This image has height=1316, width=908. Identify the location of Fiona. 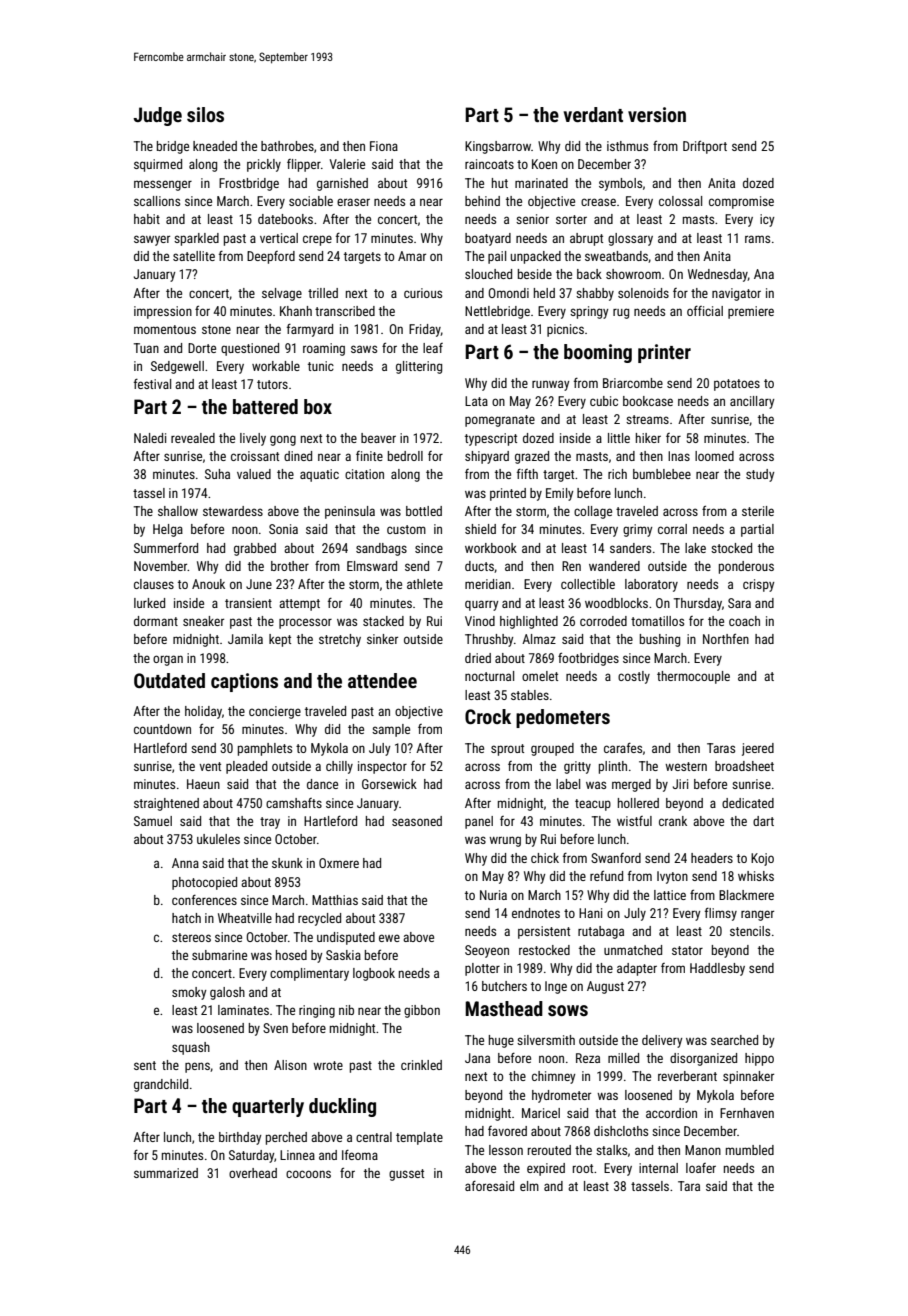
(384, 146).
